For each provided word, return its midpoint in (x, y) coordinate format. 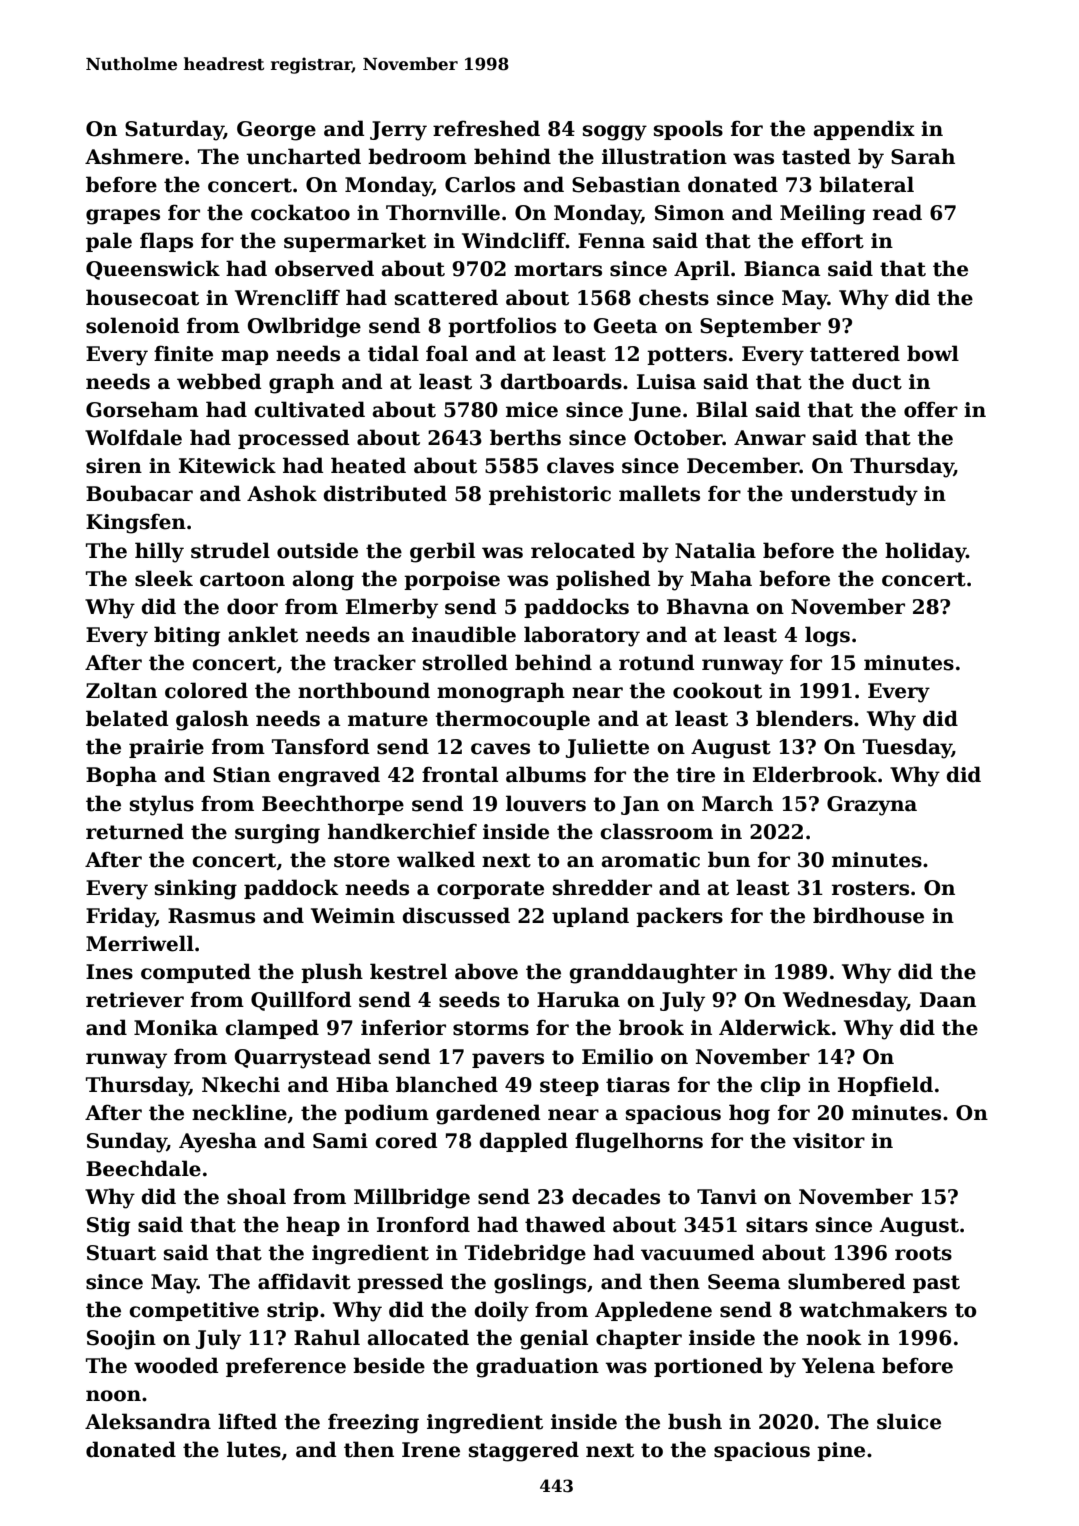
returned (135, 831)
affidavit (304, 1281)
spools (688, 130)
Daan (948, 1000)
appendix (864, 130)
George (276, 131)
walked (436, 859)
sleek (164, 578)
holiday (925, 552)
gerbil (442, 552)
